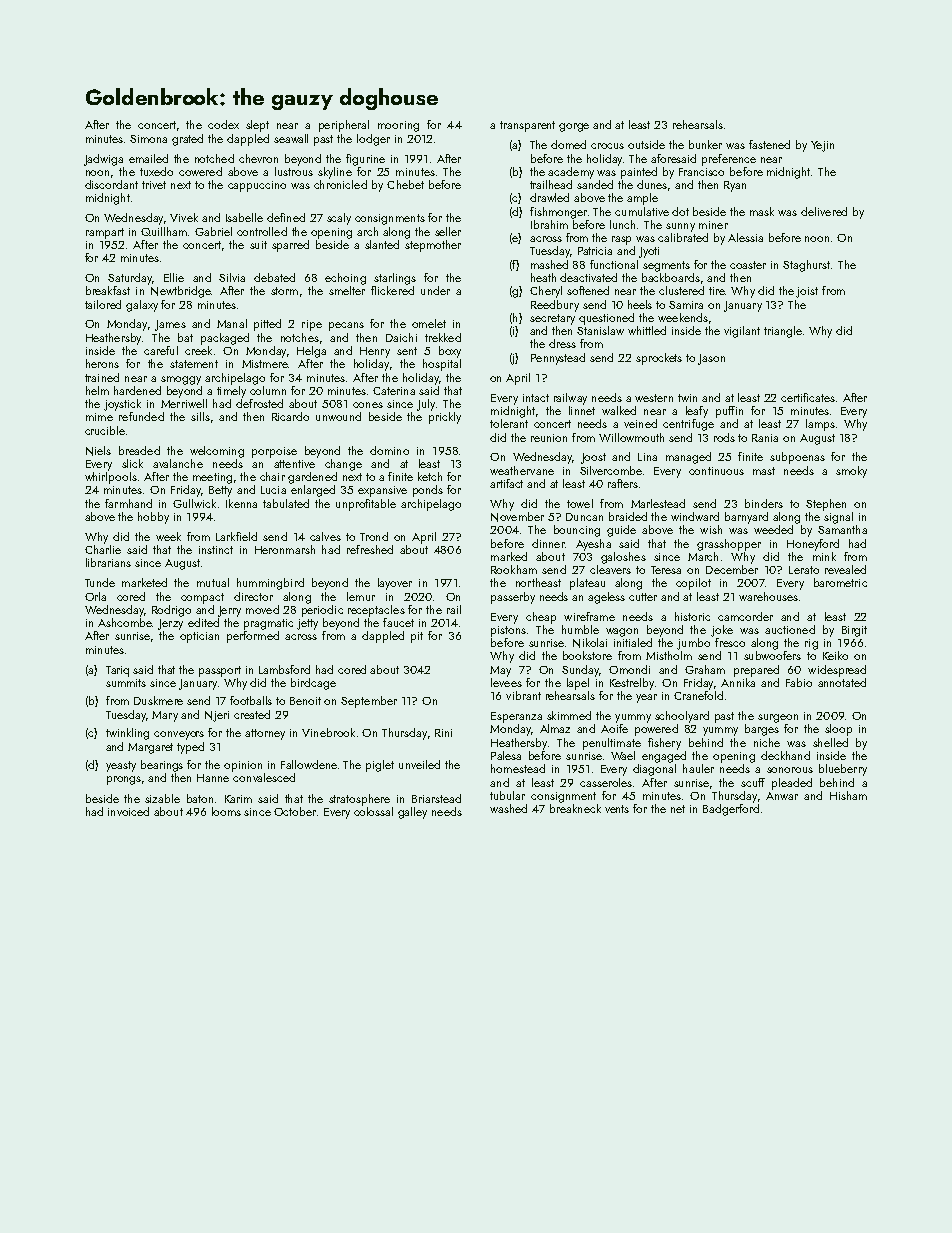 The image size is (952, 1233). I want to click on sanded, so click(595, 184).
